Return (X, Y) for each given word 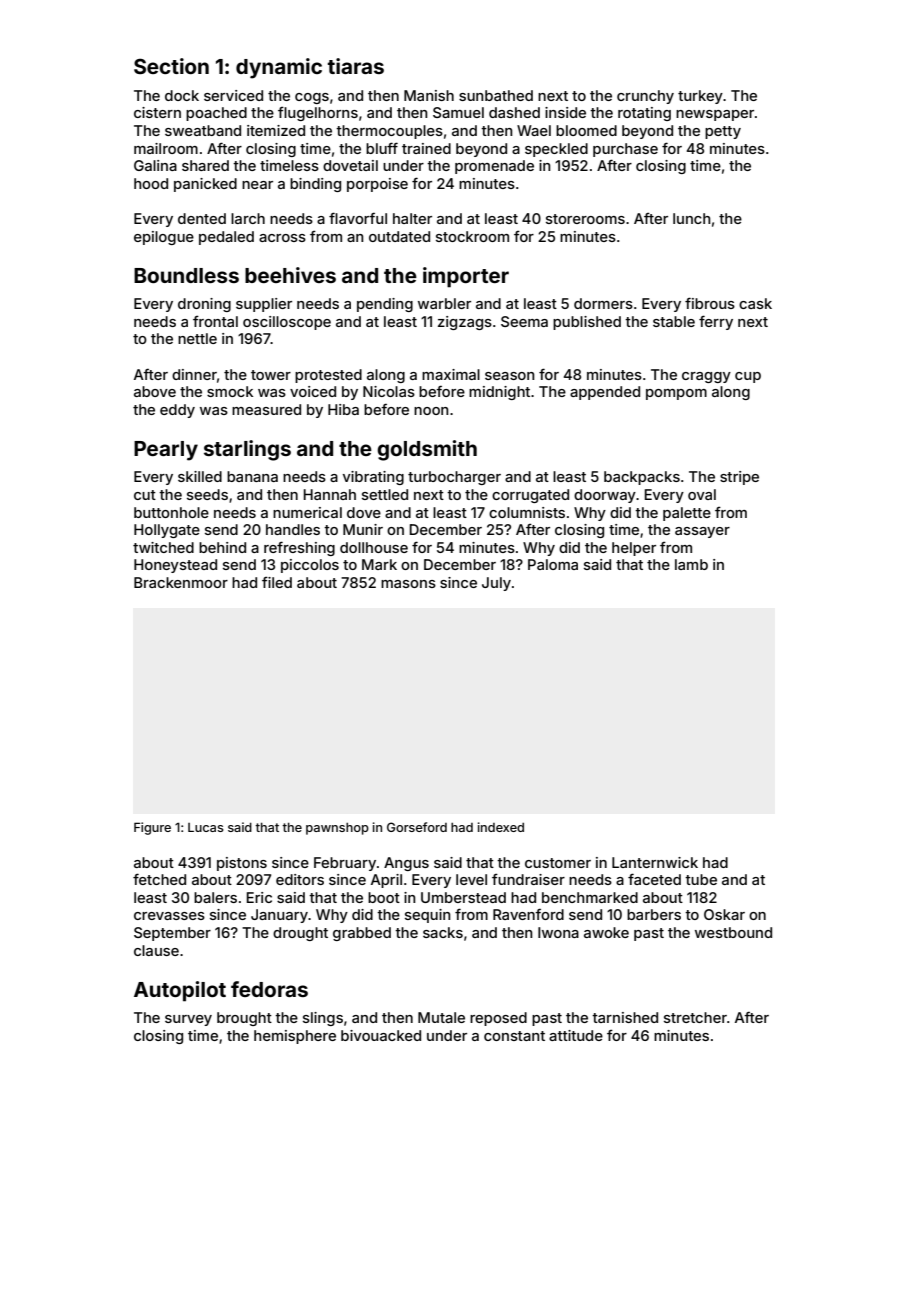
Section (171, 66)
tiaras (356, 66)
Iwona (558, 932)
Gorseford (417, 827)
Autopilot (180, 991)
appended (605, 393)
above (155, 391)
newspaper (715, 115)
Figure (152, 828)
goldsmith (427, 450)
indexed (501, 827)
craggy (706, 377)
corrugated (530, 496)
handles (293, 529)
